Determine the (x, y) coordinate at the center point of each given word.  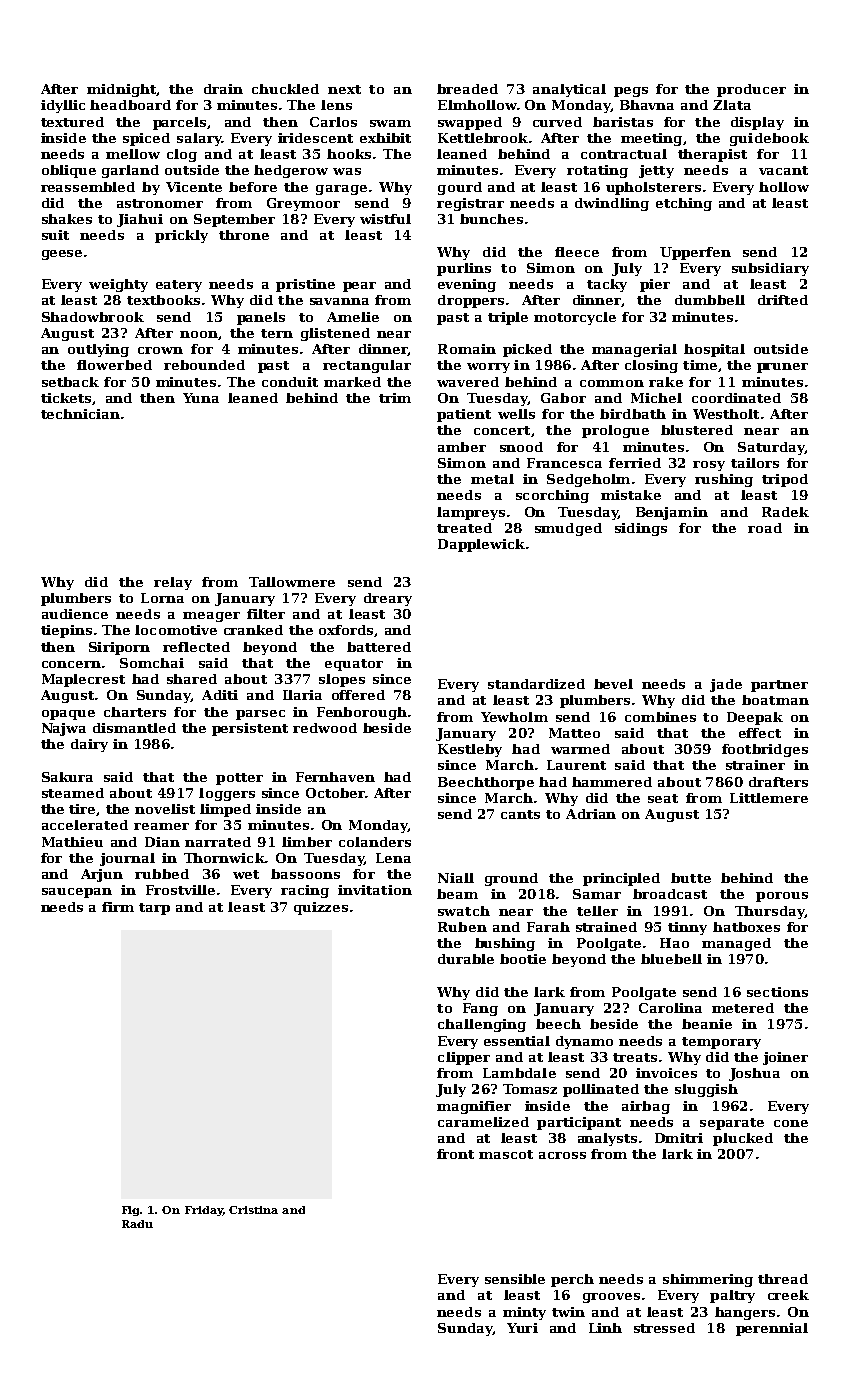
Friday (204, 1211)
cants (520, 814)
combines (660, 717)
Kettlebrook (483, 138)
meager (211, 617)
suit (55, 235)
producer (751, 90)
